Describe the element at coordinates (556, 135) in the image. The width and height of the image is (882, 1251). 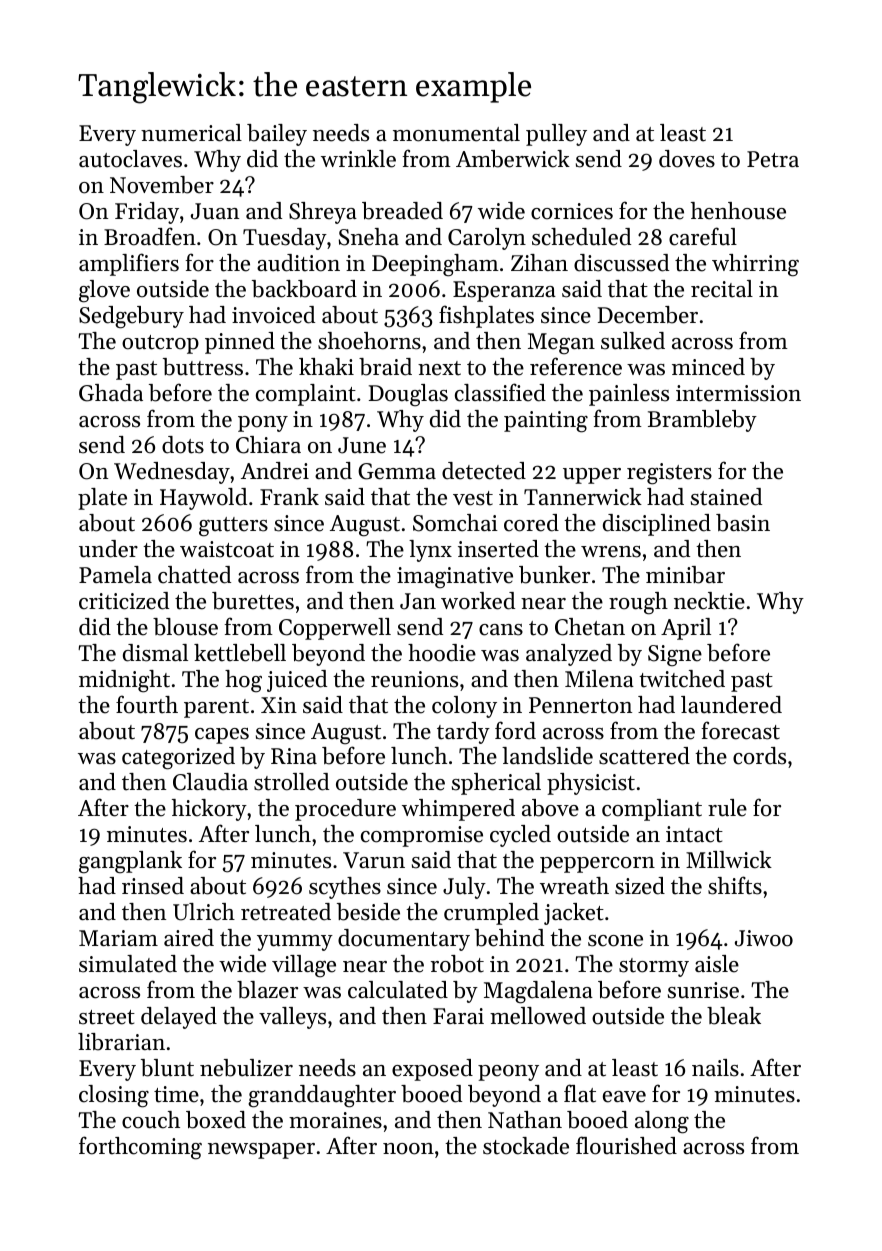
I see `pulley` at that location.
